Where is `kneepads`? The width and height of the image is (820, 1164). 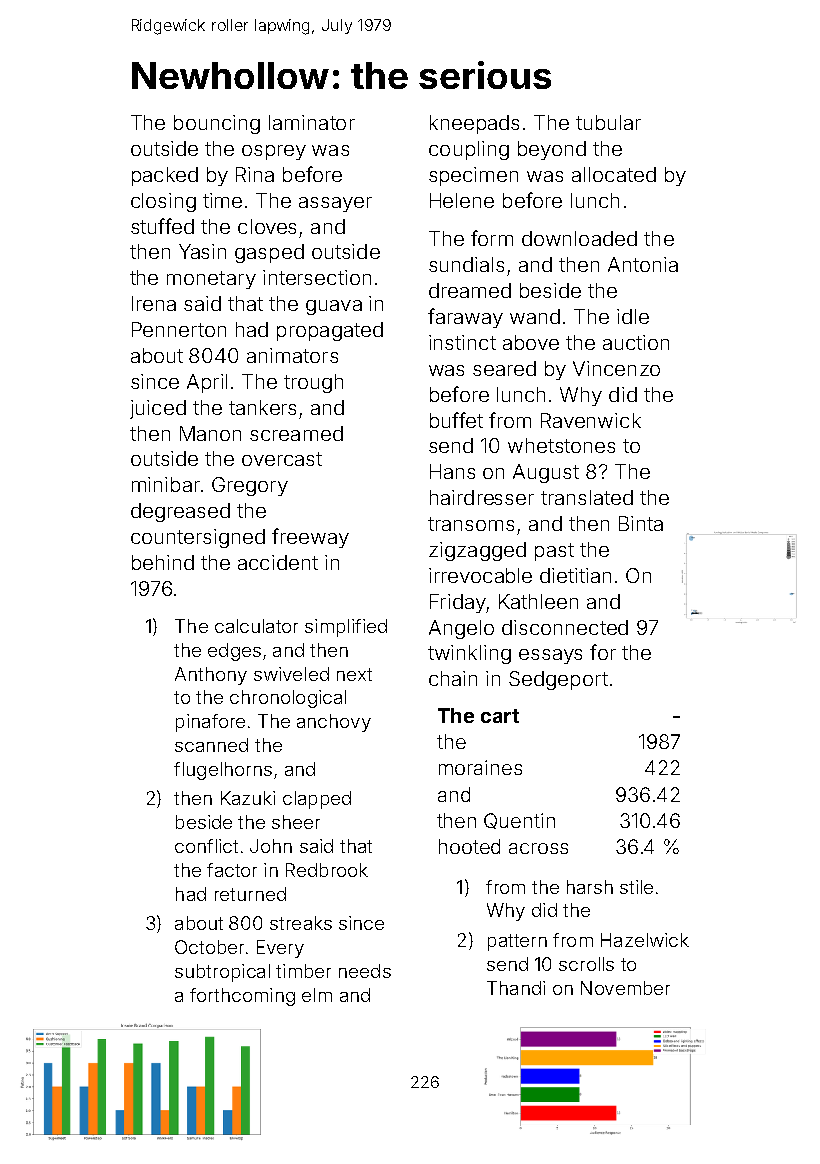 kneepads is located at coordinates (474, 124).
